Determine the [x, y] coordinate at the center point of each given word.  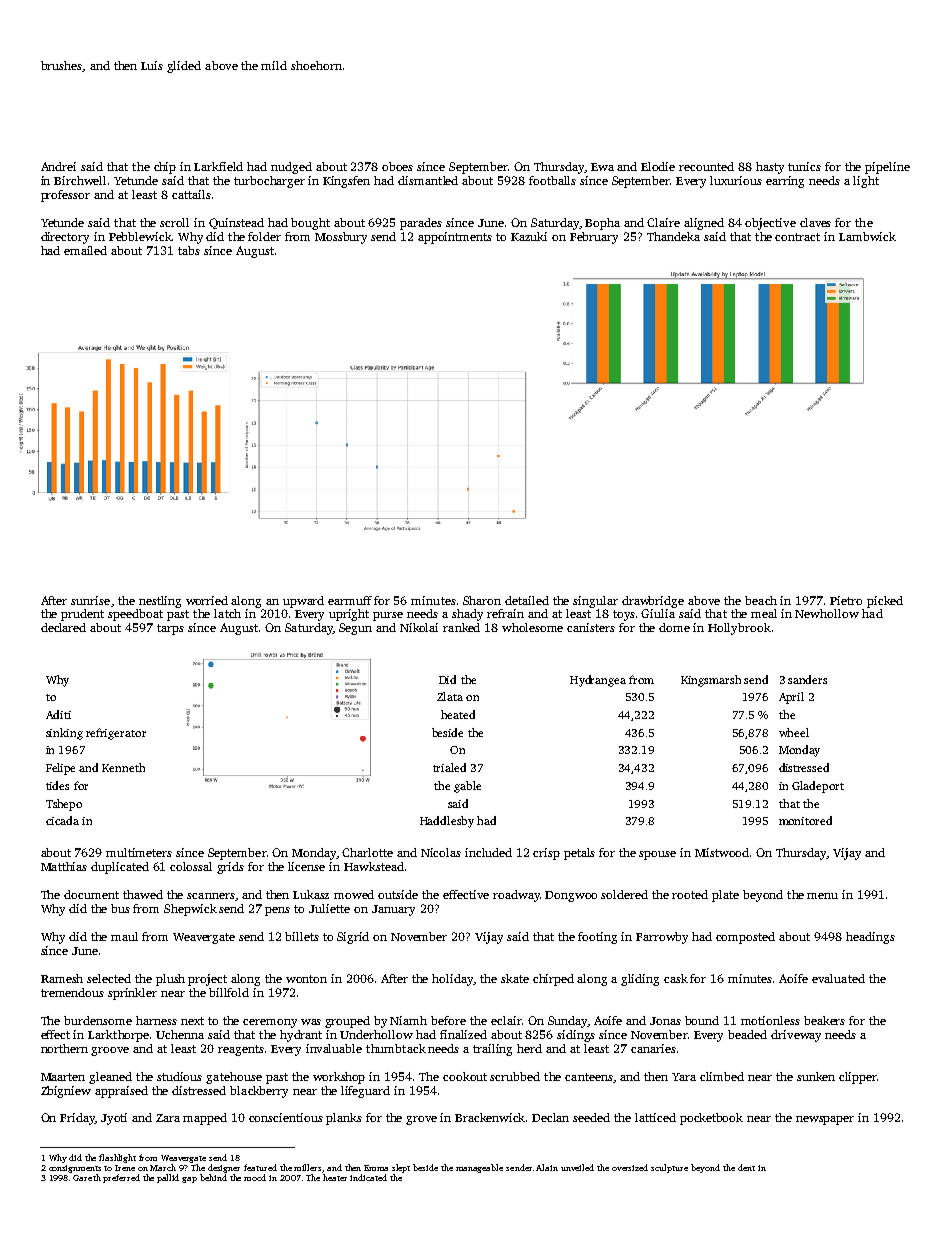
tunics [804, 166]
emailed [85, 250]
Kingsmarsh [711, 681]
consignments [75, 1169]
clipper [858, 1078]
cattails [191, 194]
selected [109, 978]
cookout [465, 1076]
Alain [547, 1167]
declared [63, 627]
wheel [794, 732]
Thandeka [673, 236]
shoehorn [316, 65]
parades [421, 224]
